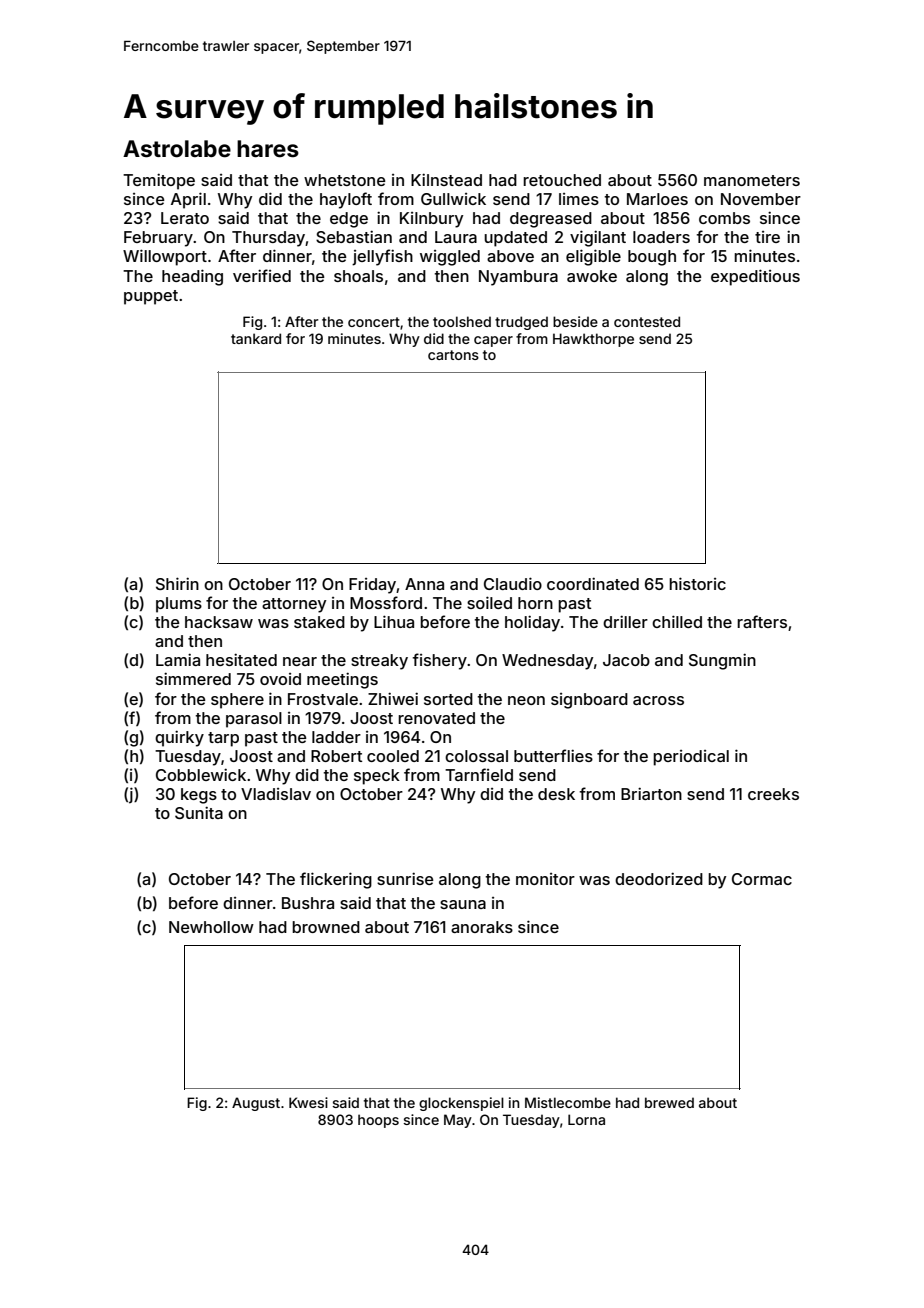  I want to click on August, so click(256, 1104).
